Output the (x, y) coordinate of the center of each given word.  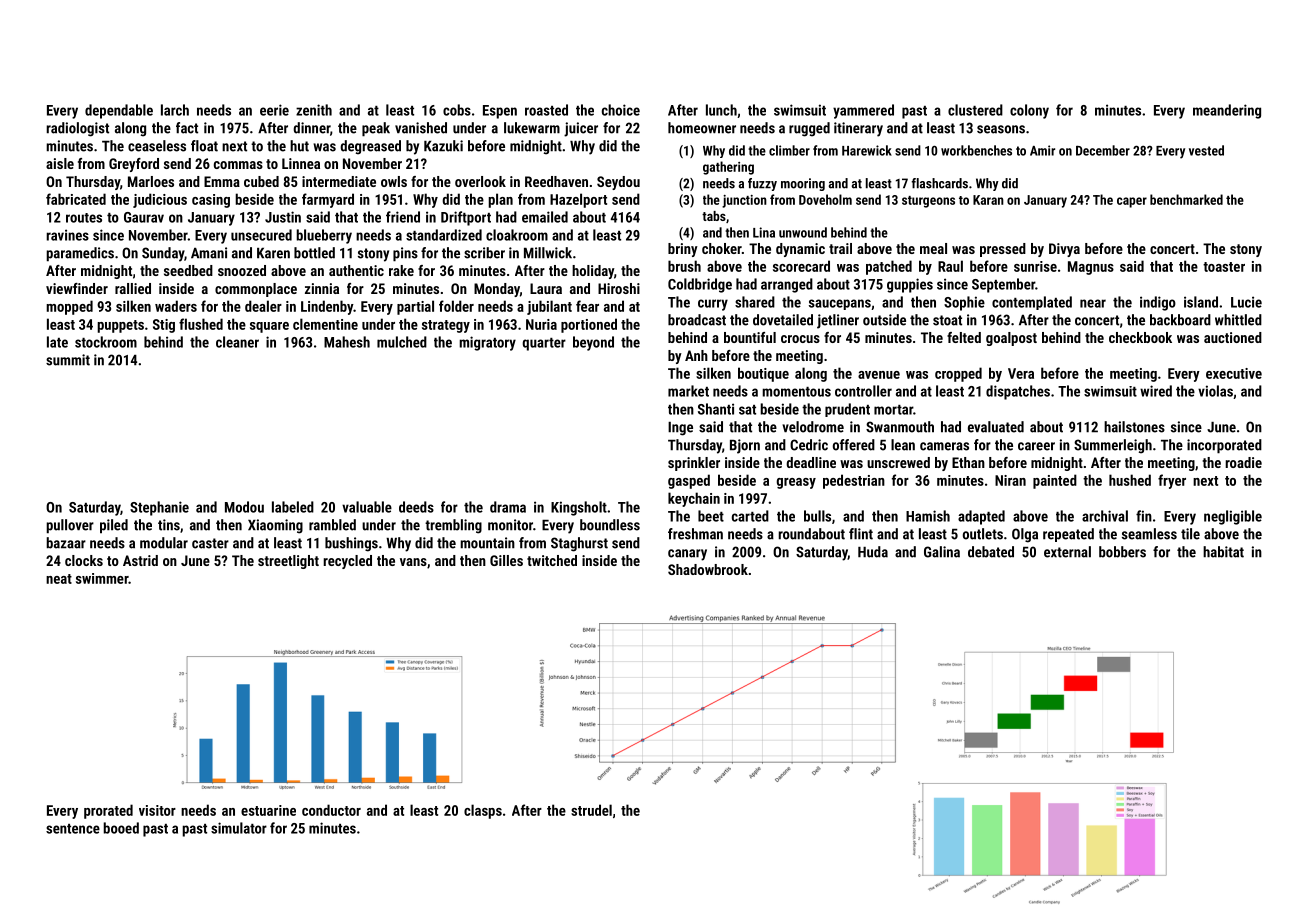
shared (755, 302)
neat (59, 579)
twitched (552, 560)
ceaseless (157, 146)
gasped (689, 481)
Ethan (968, 462)
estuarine (268, 810)
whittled (1238, 320)
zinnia (322, 288)
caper (1132, 202)
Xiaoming (275, 526)
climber (789, 150)
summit (68, 360)
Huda (873, 552)
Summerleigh (1113, 446)
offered (854, 445)
